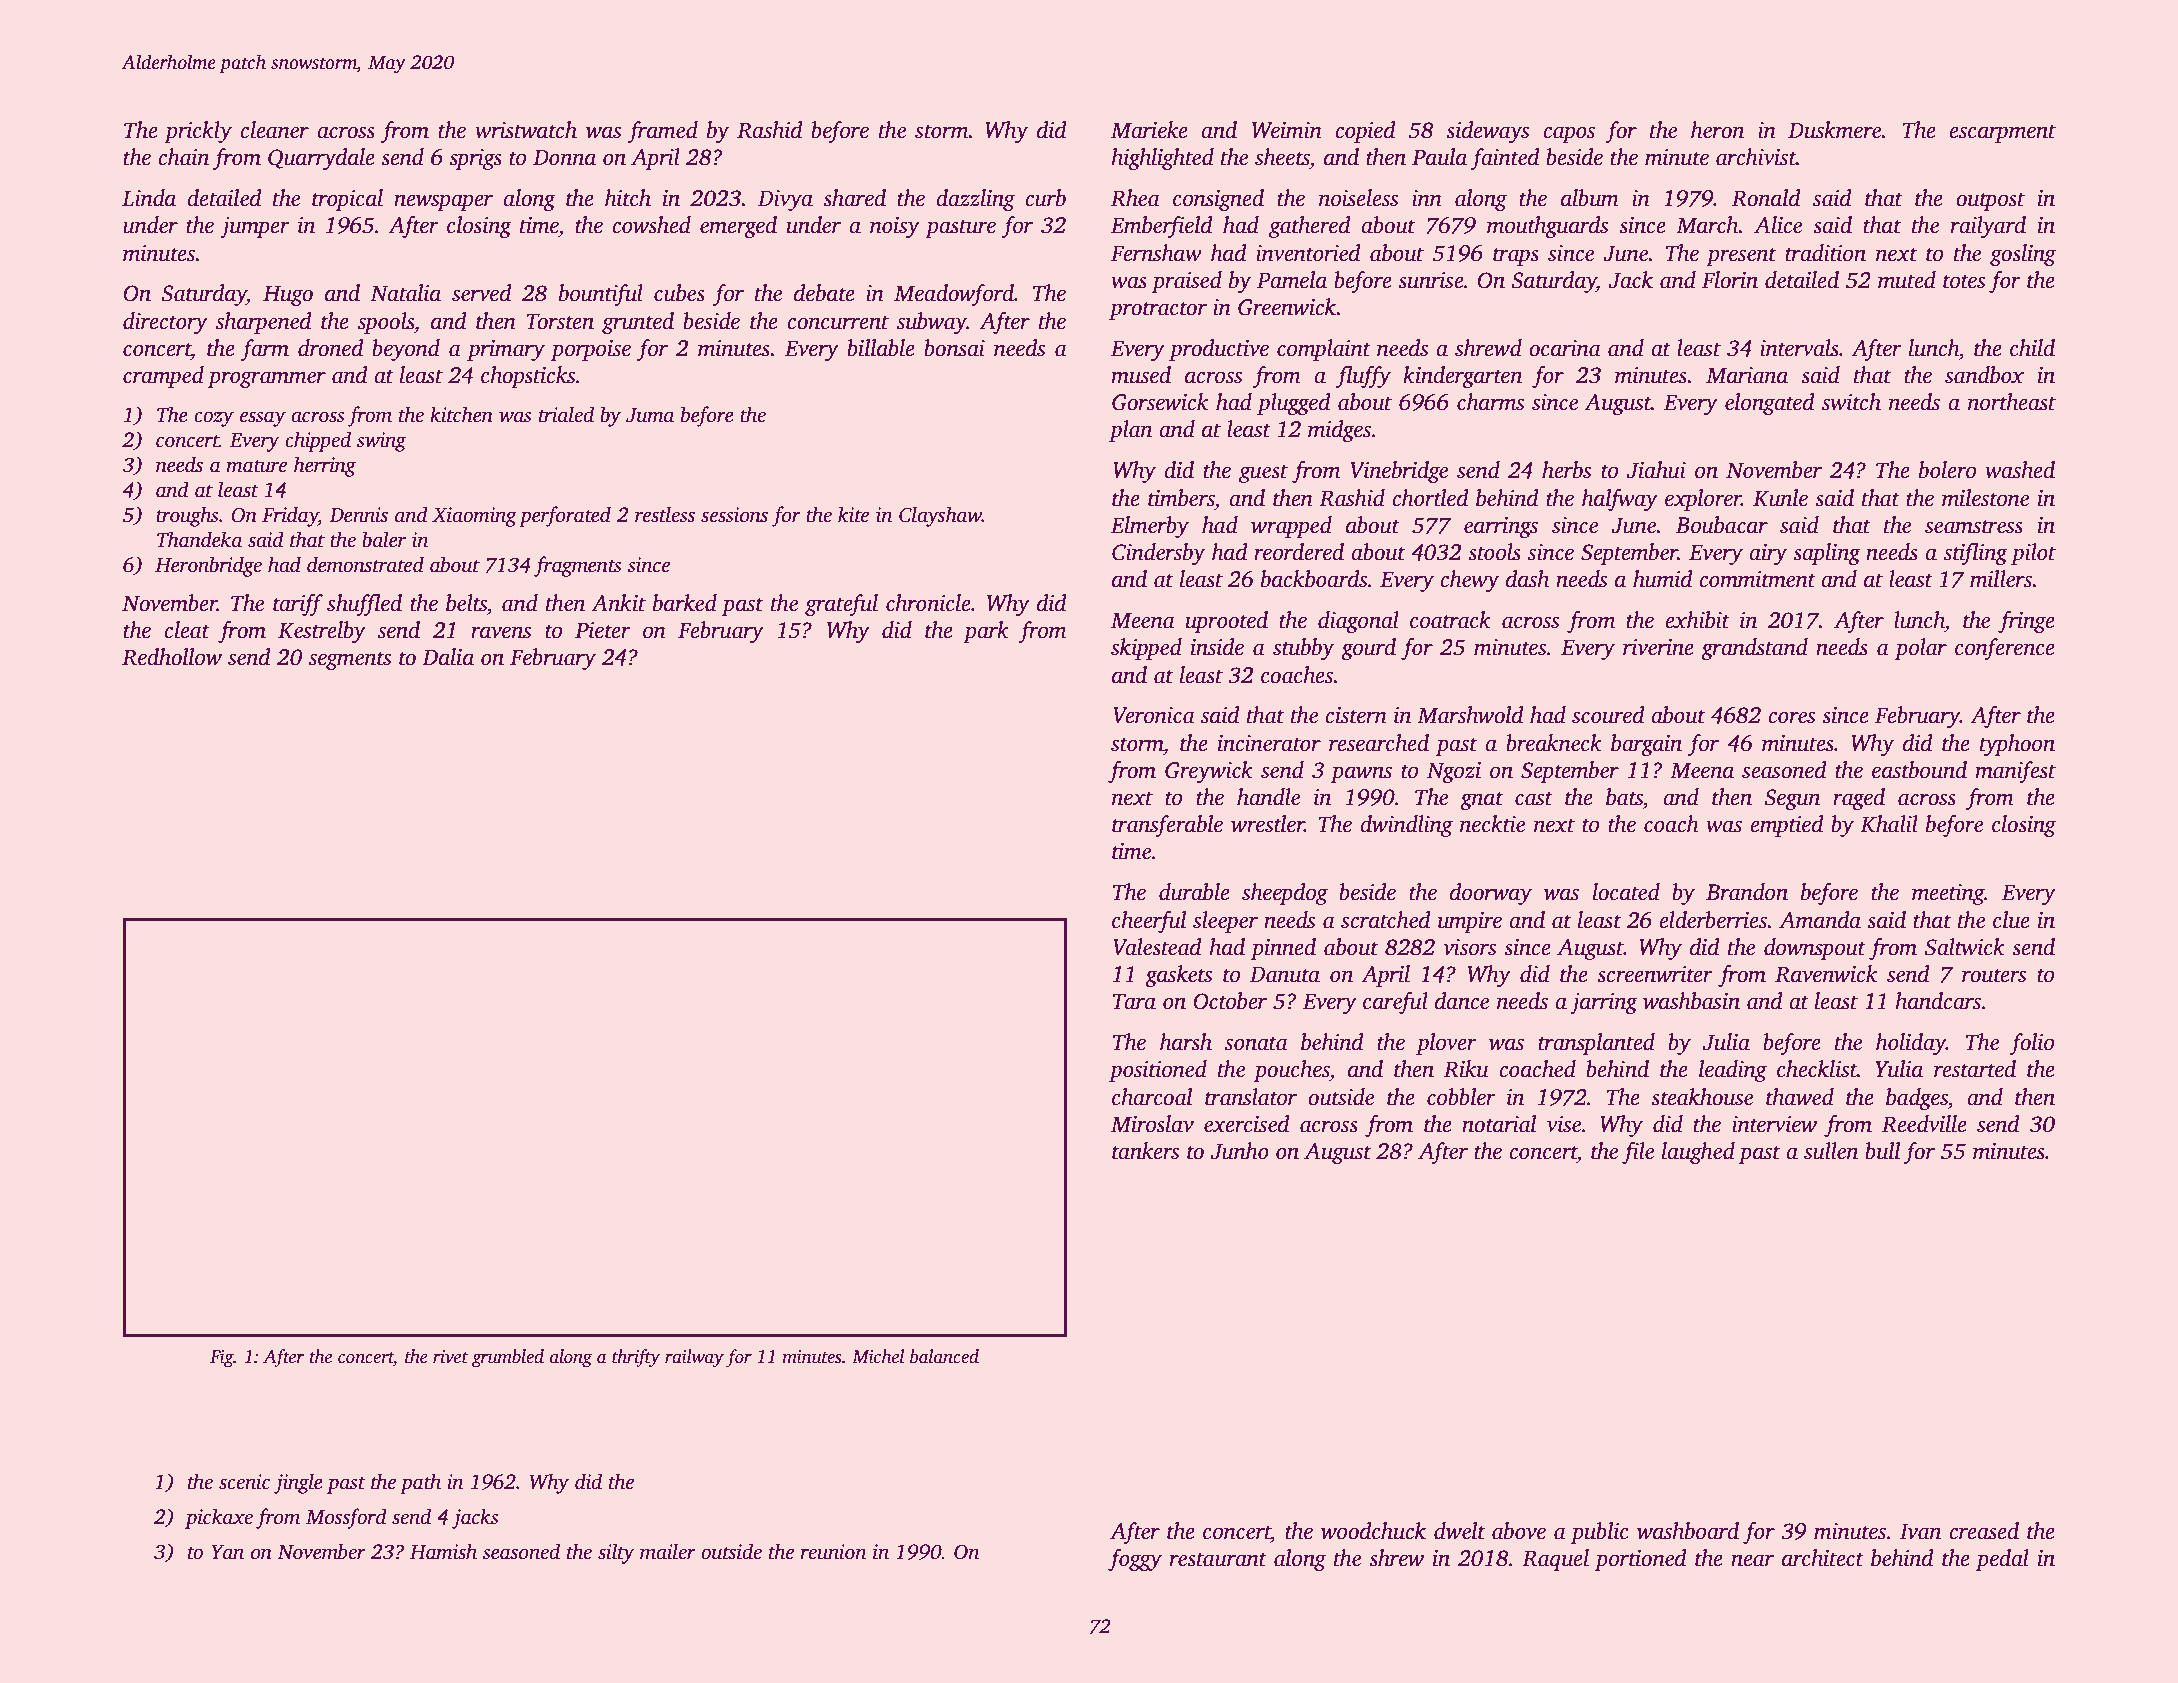 The height and width of the document is (1683, 2178). What do you see at coordinates (1218, 1559) in the document?
I see `restaurant` at bounding box center [1218, 1559].
